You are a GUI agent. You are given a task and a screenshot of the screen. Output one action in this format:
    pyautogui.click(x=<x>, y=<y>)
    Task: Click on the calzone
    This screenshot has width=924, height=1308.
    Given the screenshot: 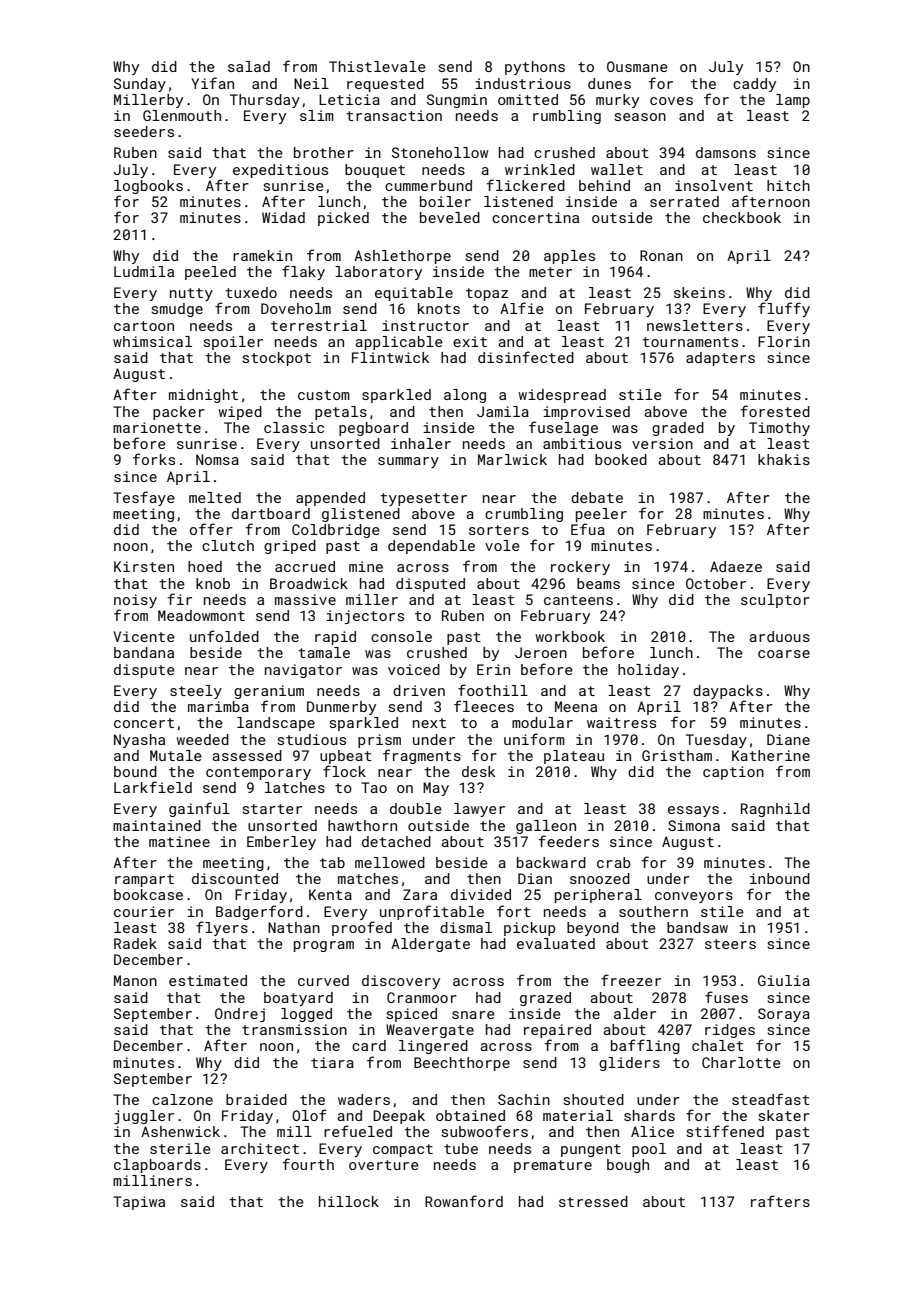 What is the action you would take?
    pyautogui.click(x=182, y=1099)
